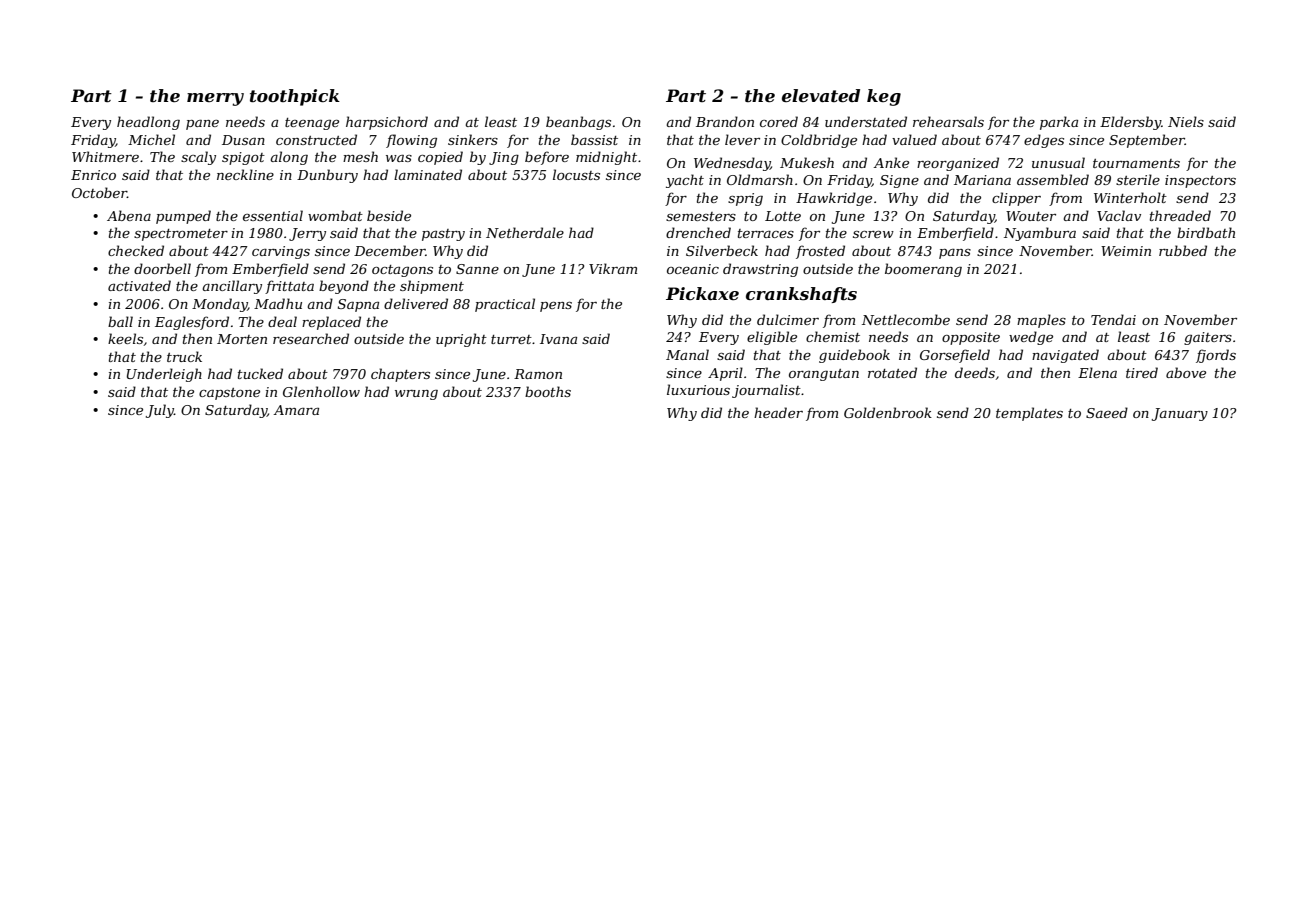 This page has width=1308, height=924. What do you see at coordinates (1138, 179) in the page?
I see `sterile` at bounding box center [1138, 179].
